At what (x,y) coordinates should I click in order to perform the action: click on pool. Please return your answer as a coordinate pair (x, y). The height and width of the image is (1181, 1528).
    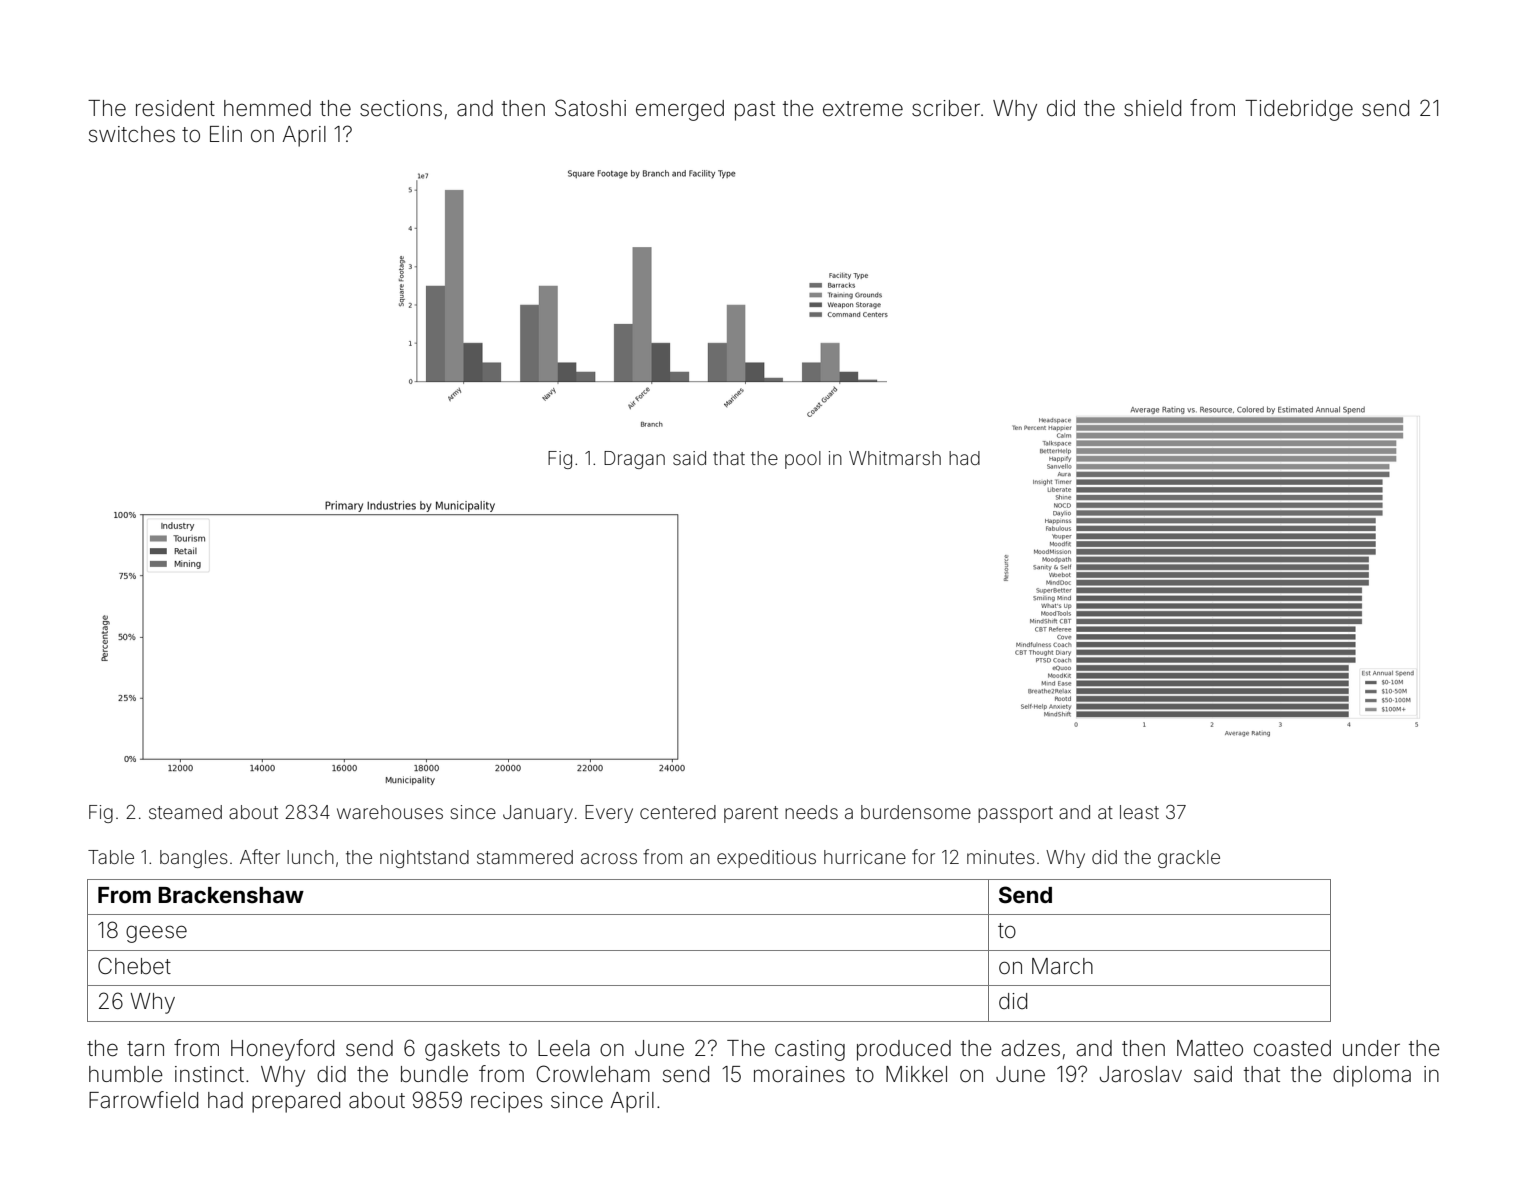
    Looking at the image, I should click on (803, 460).
